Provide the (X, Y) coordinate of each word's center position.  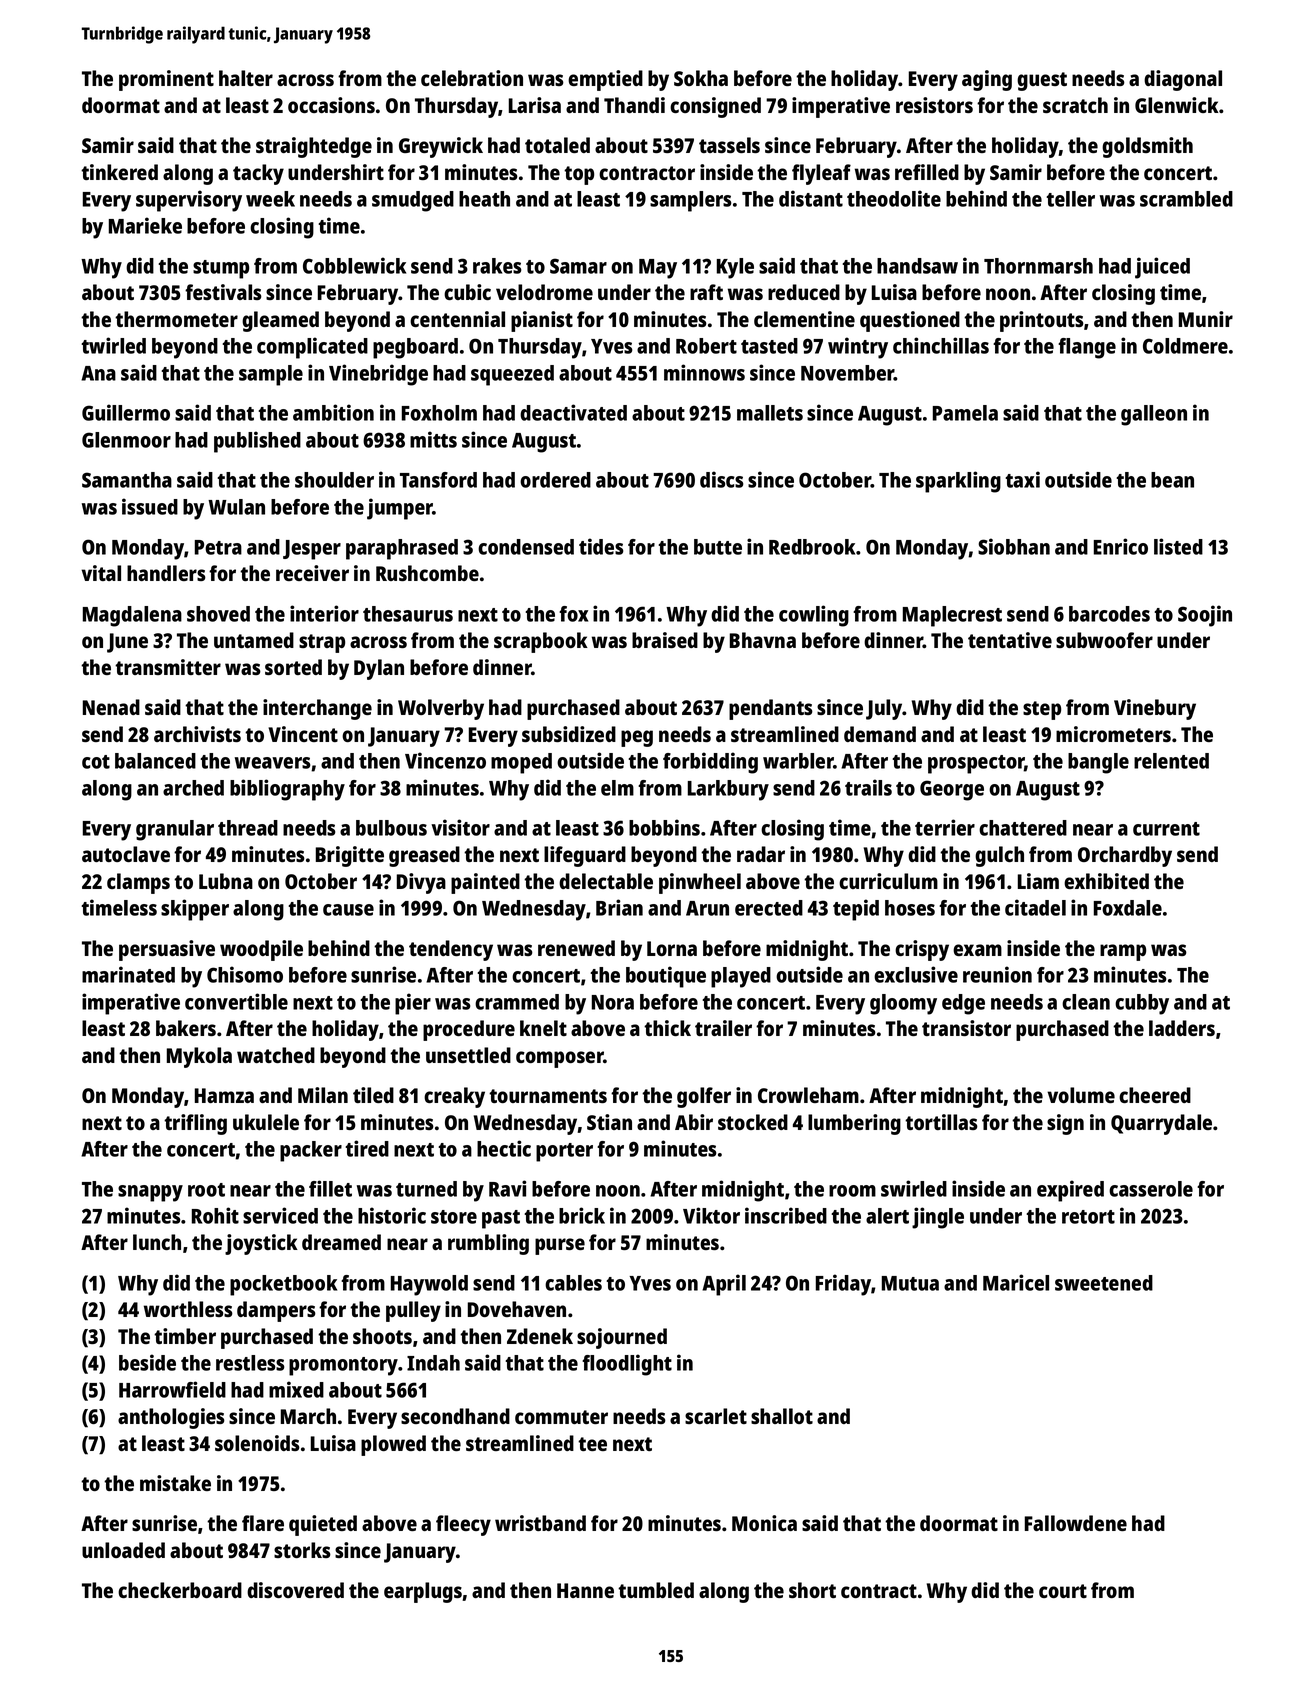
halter (246, 78)
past (501, 1219)
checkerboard (180, 1590)
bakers (186, 1028)
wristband (540, 1523)
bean (1172, 480)
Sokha (701, 78)
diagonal (1183, 80)
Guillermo (126, 412)
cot (96, 762)
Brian (619, 907)
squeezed (512, 375)
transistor (966, 1028)
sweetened (1104, 1283)
